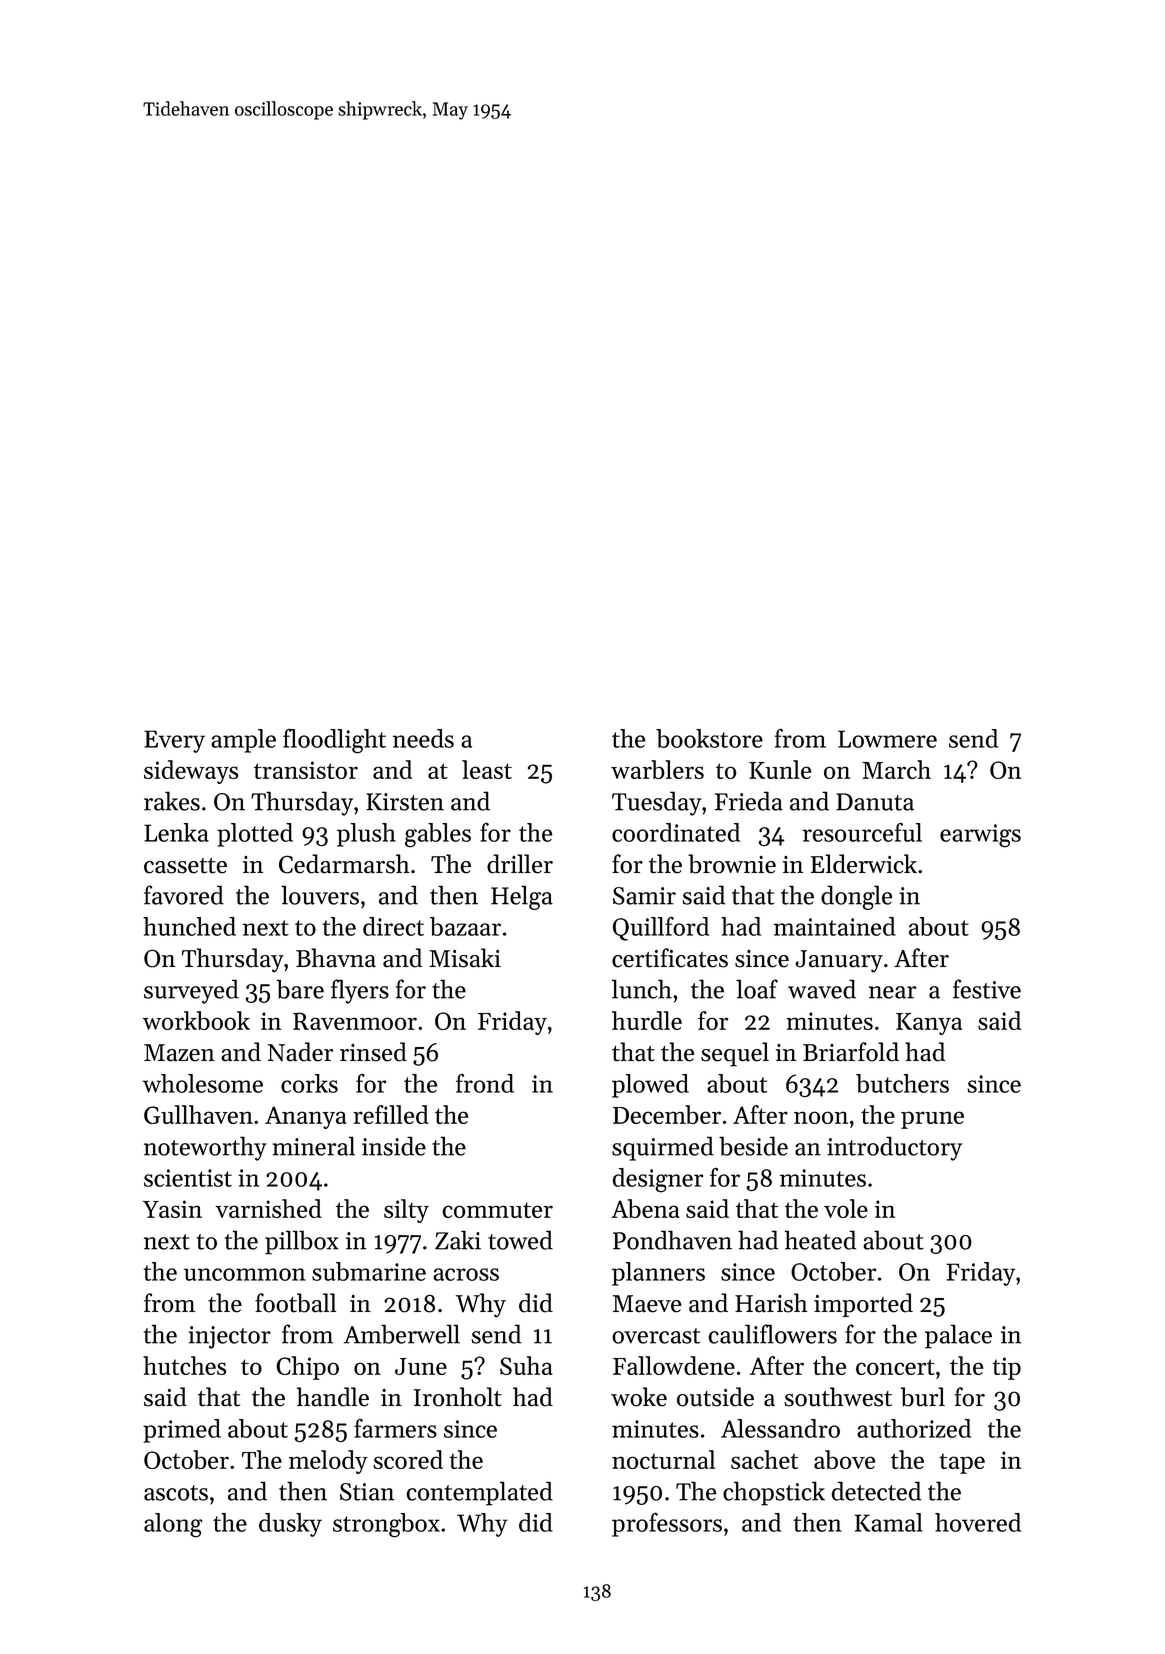 The height and width of the screenshot is (1654, 1165). What do you see at coordinates (657, 803) in the screenshot?
I see `Tuesday` at bounding box center [657, 803].
